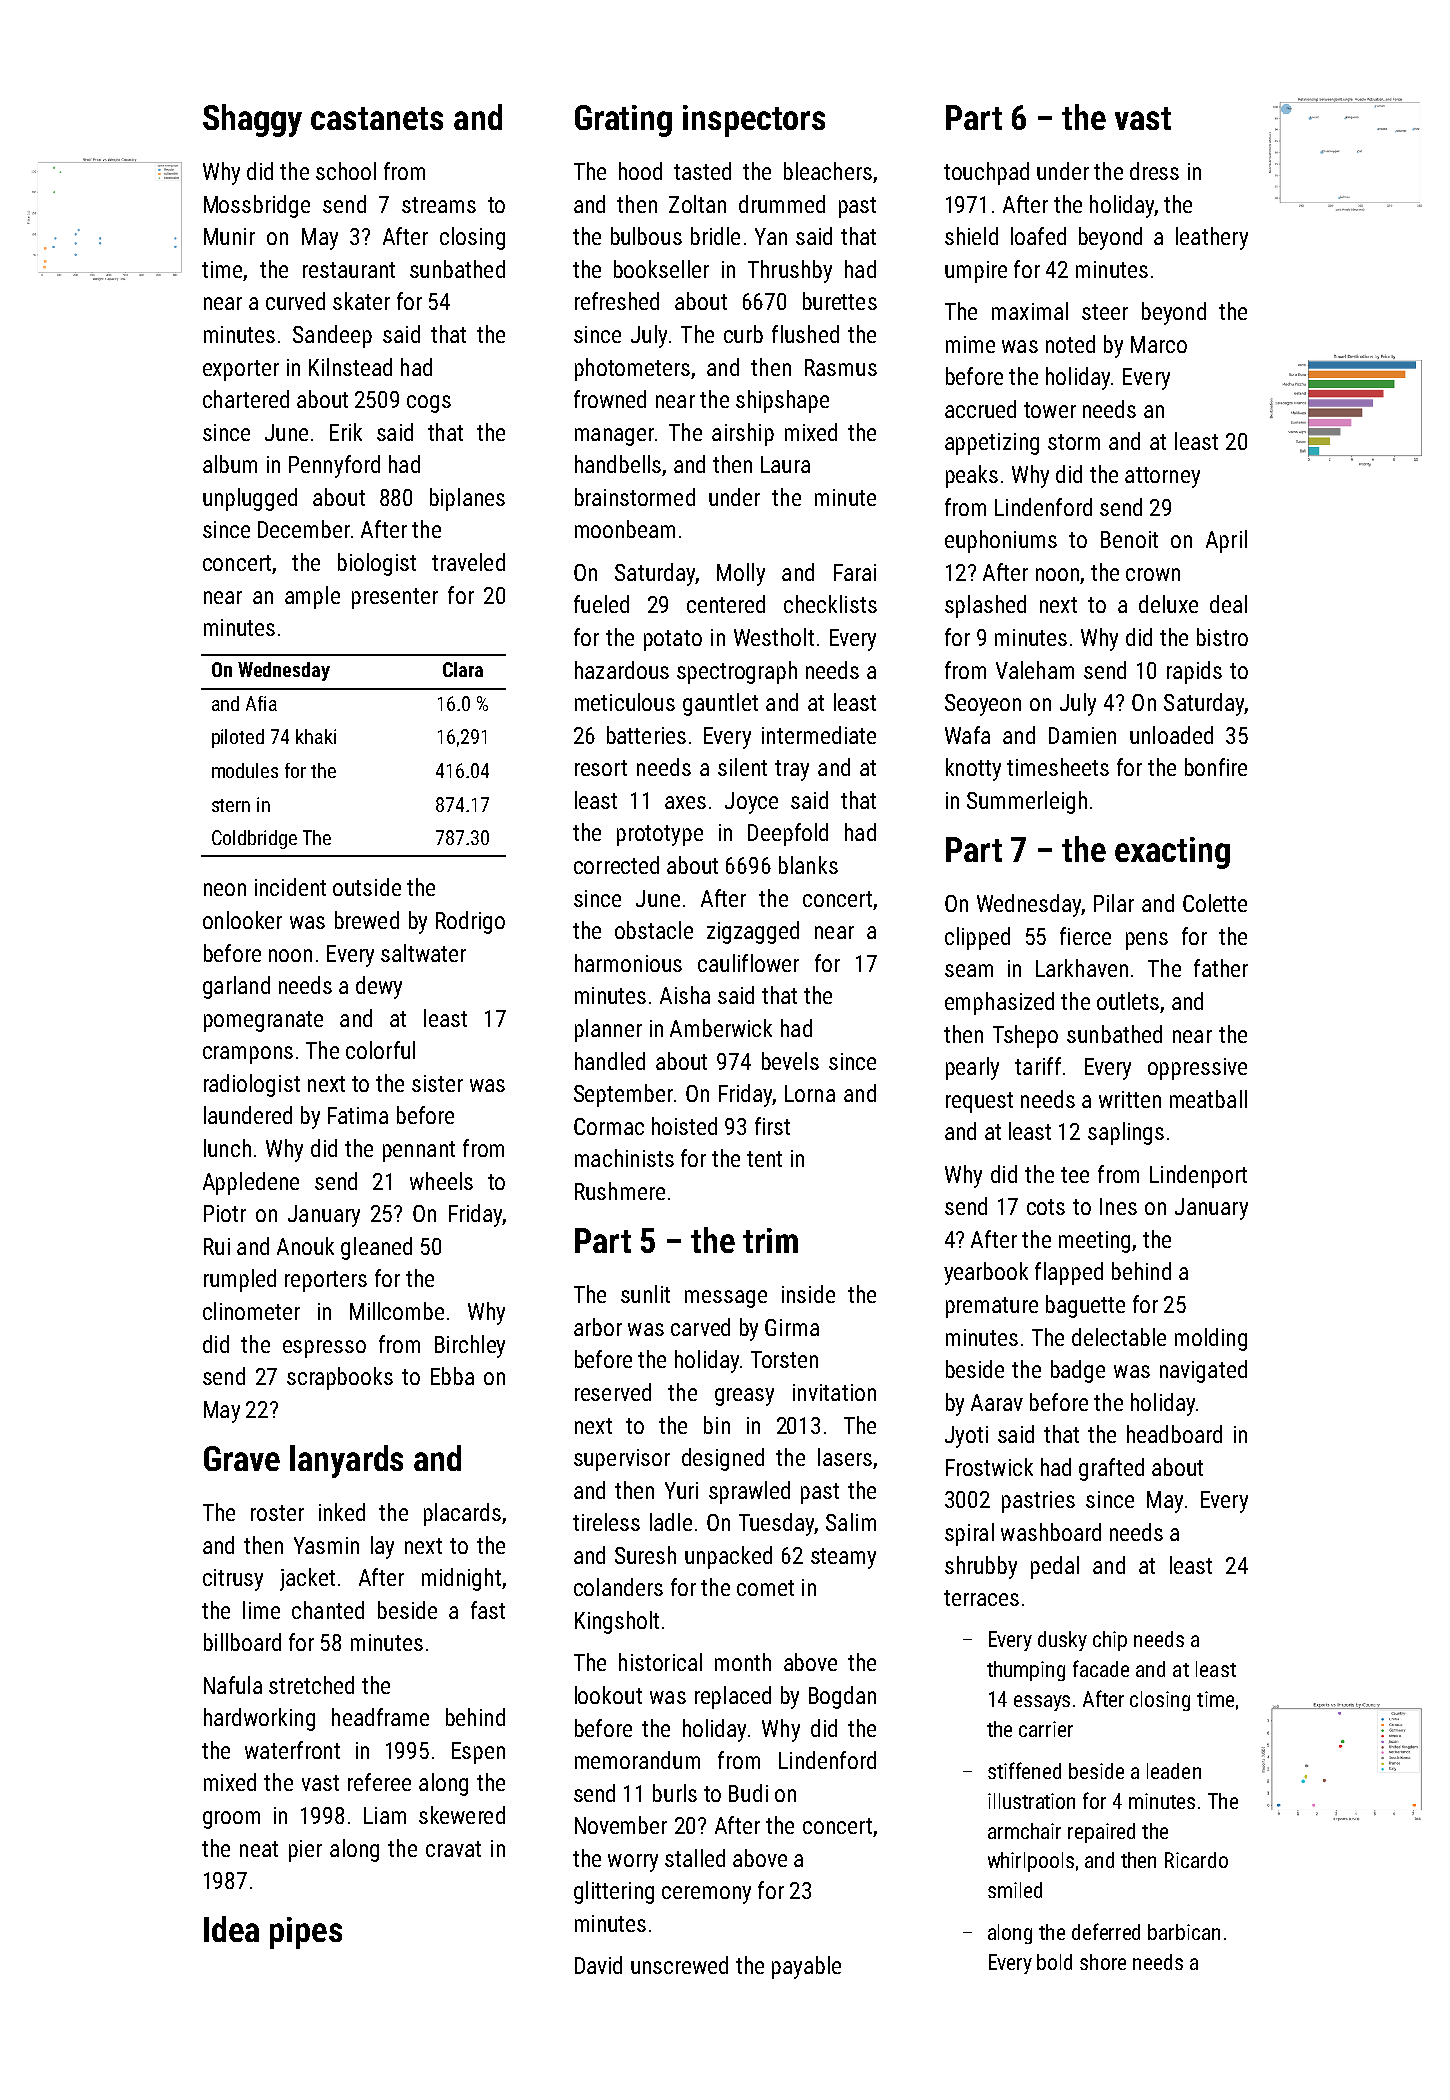  Describe the element at coordinates (231, 1820) in the image. I see `groom` at that location.
